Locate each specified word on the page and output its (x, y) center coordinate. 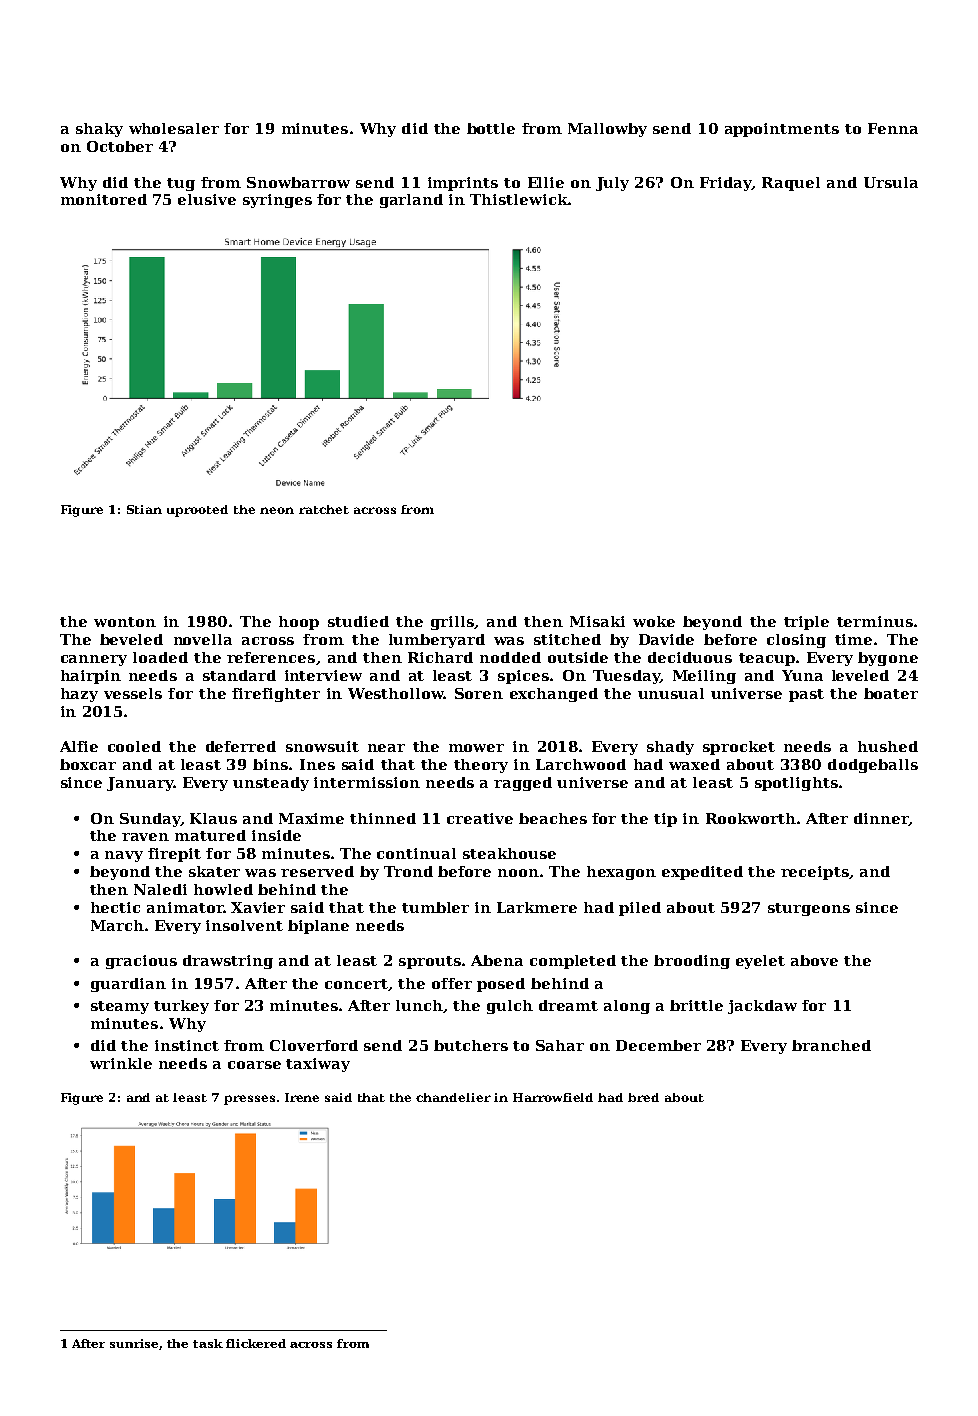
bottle (491, 128)
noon (518, 873)
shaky (99, 130)
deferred (241, 746)
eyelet (760, 962)
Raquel (791, 184)
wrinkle (121, 1063)
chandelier (453, 1097)
